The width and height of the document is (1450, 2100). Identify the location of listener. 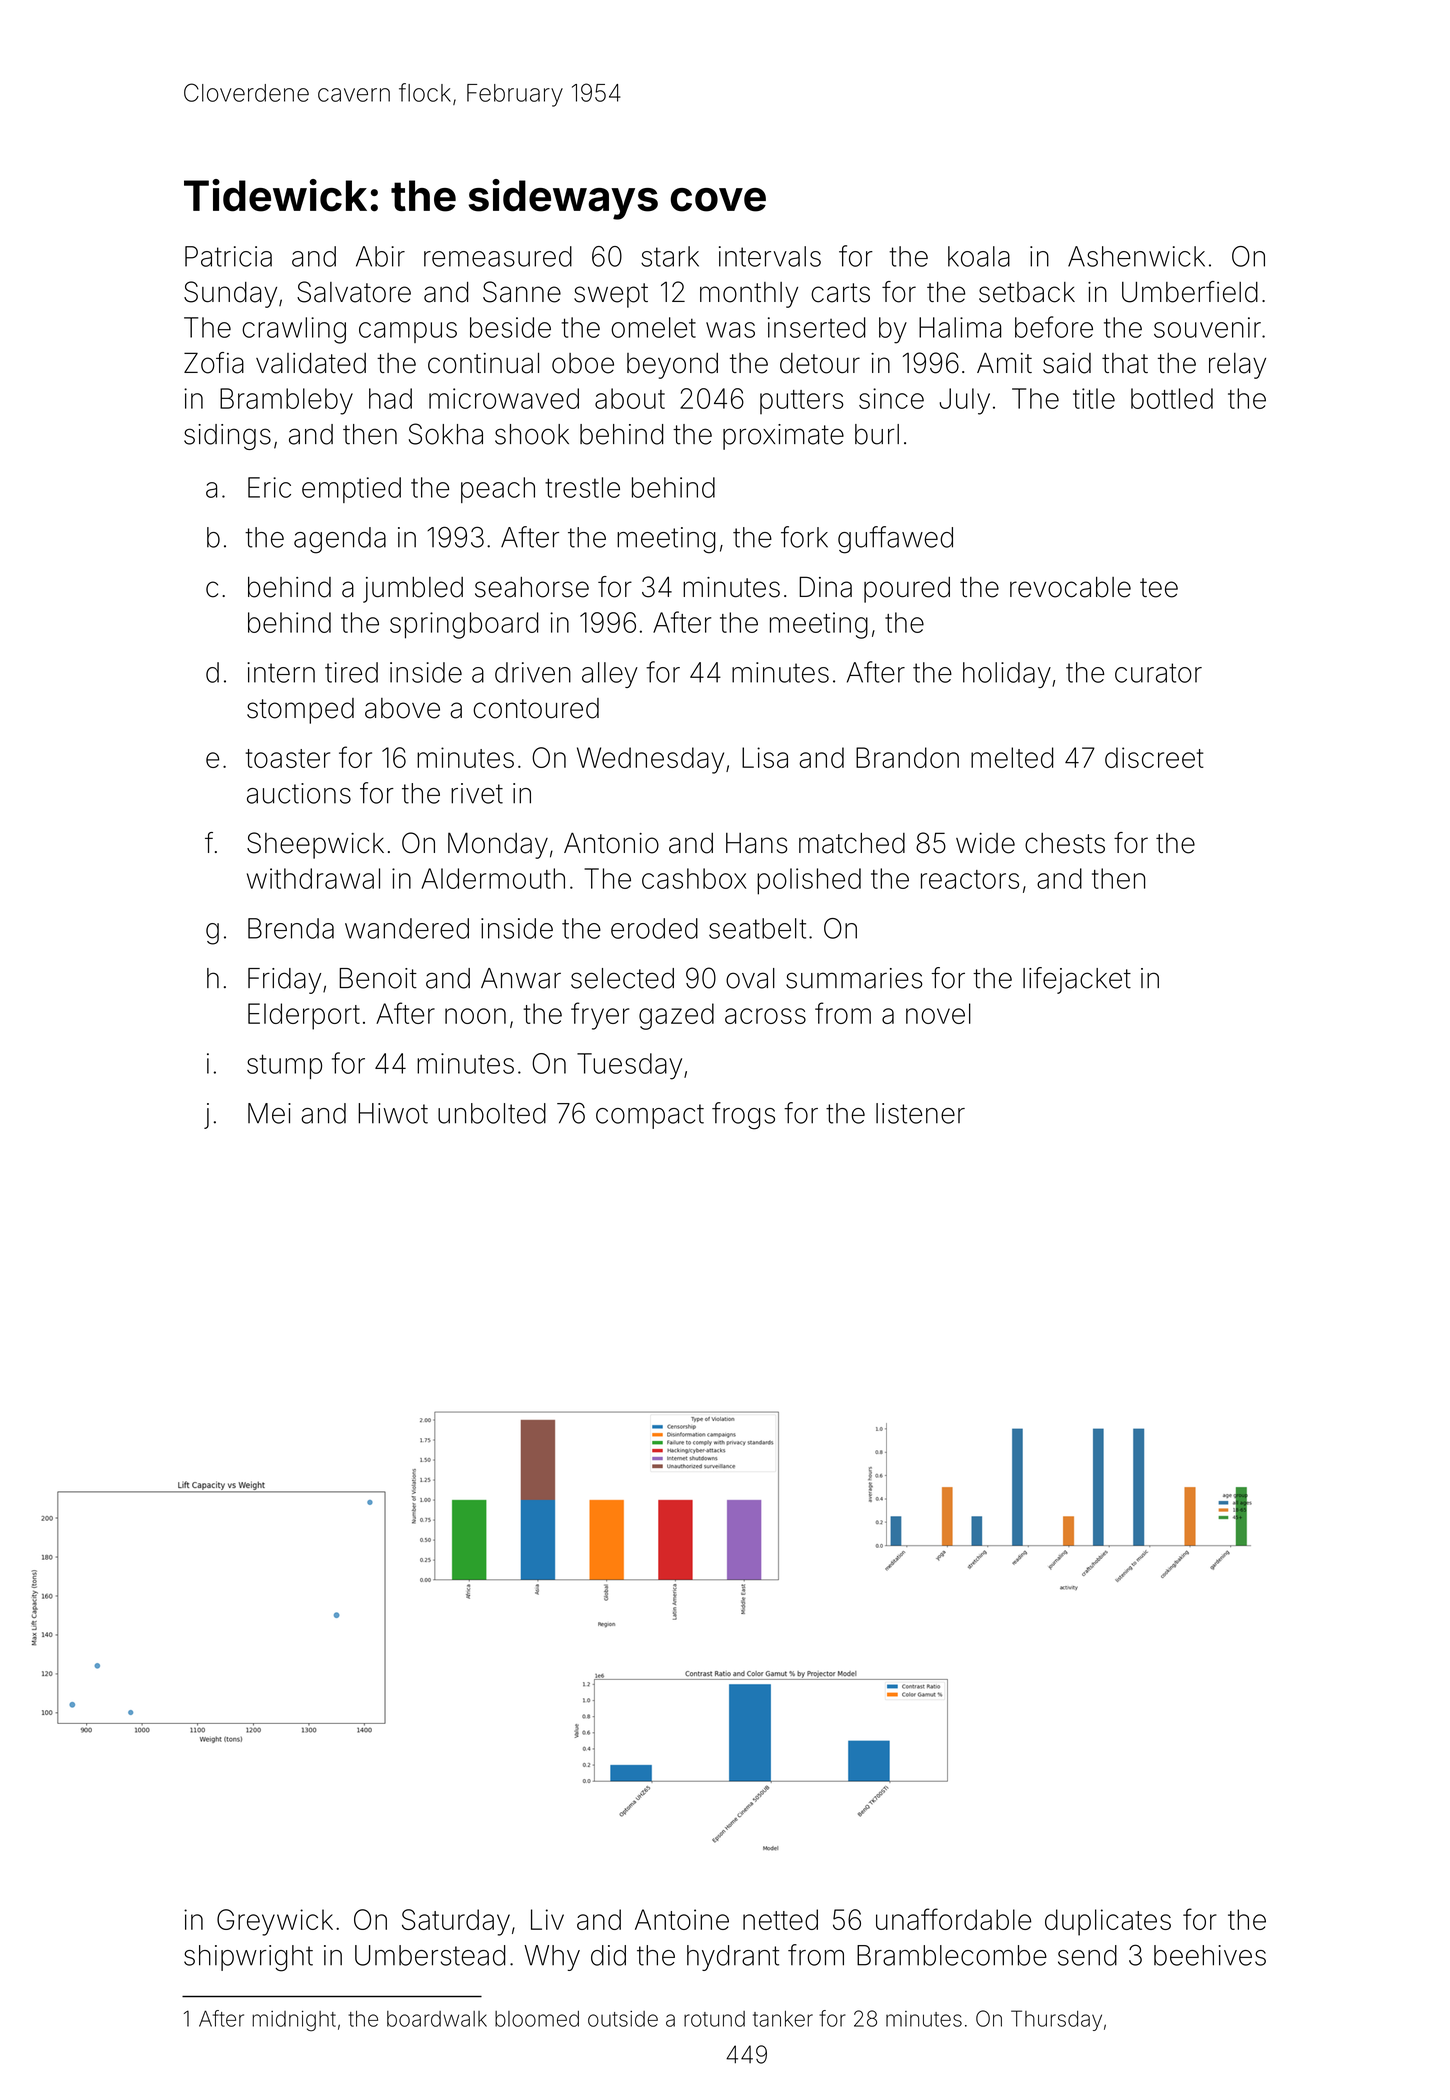
(920, 1113).
